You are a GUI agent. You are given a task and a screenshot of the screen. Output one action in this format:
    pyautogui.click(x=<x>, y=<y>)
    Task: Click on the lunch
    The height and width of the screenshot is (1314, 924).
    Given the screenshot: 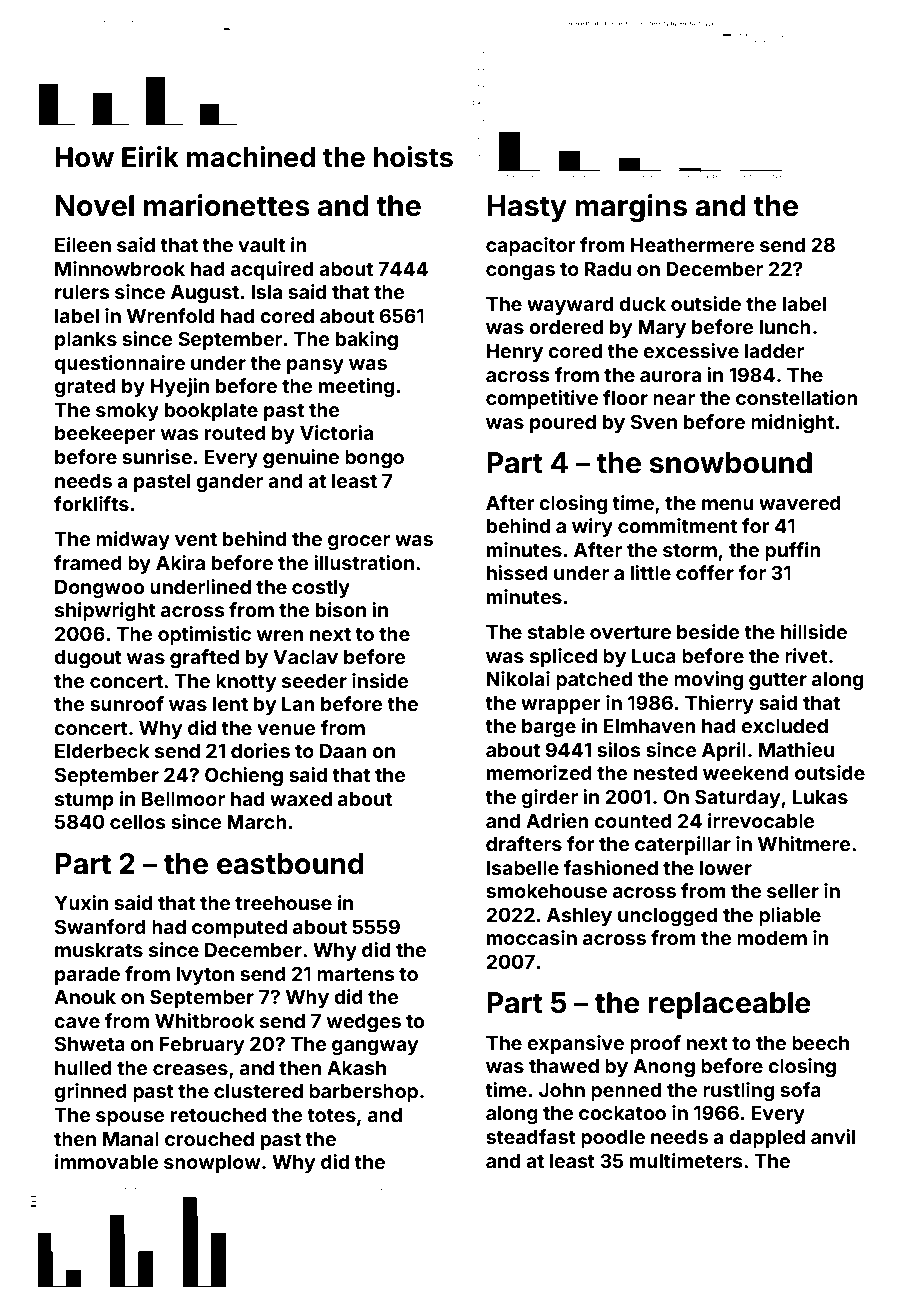 What is the action you would take?
    pyautogui.click(x=785, y=327)
